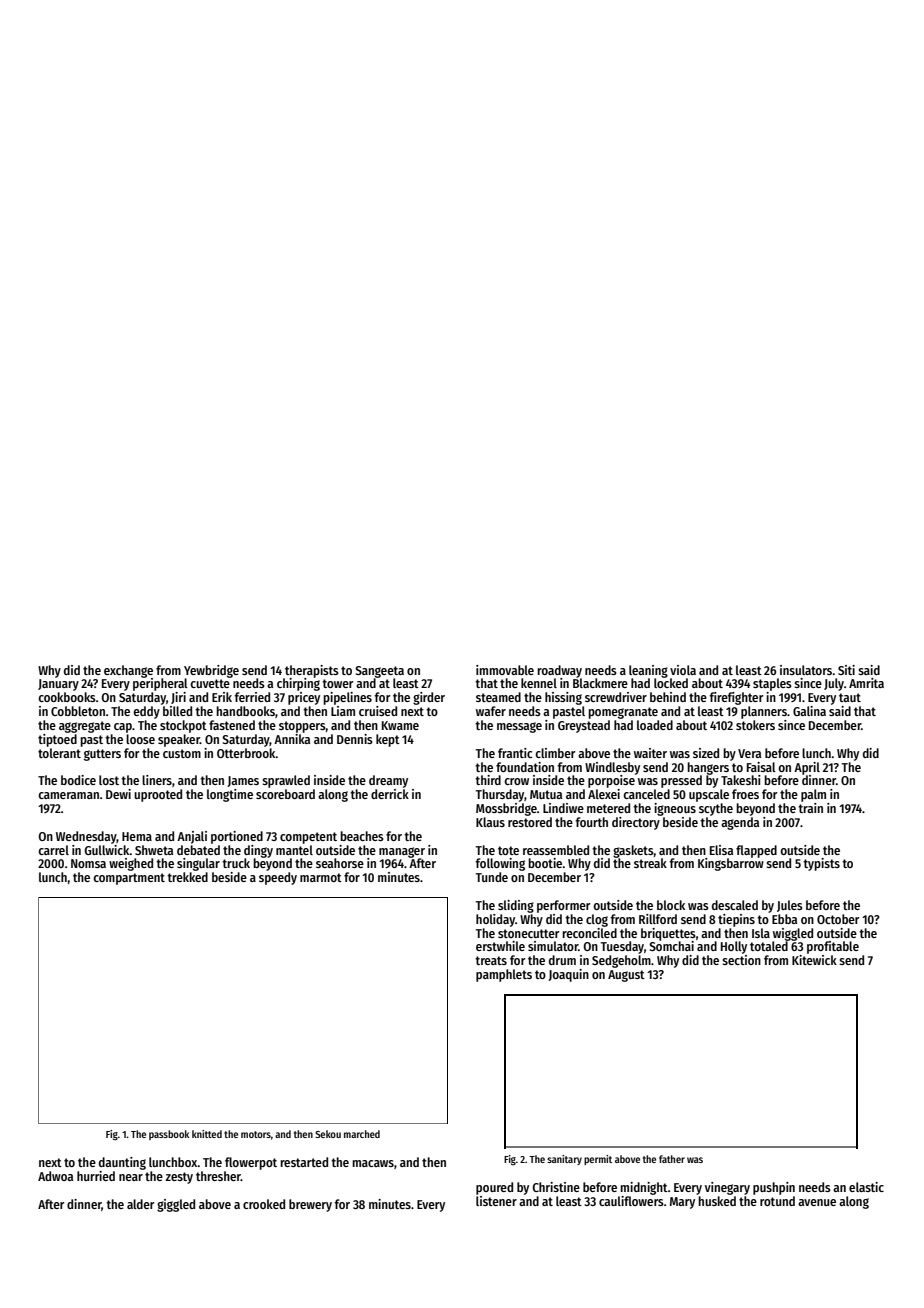  What do you see at coordinates (564, 906) in the page?
I see `performer` at bounding box center [564, 906].
